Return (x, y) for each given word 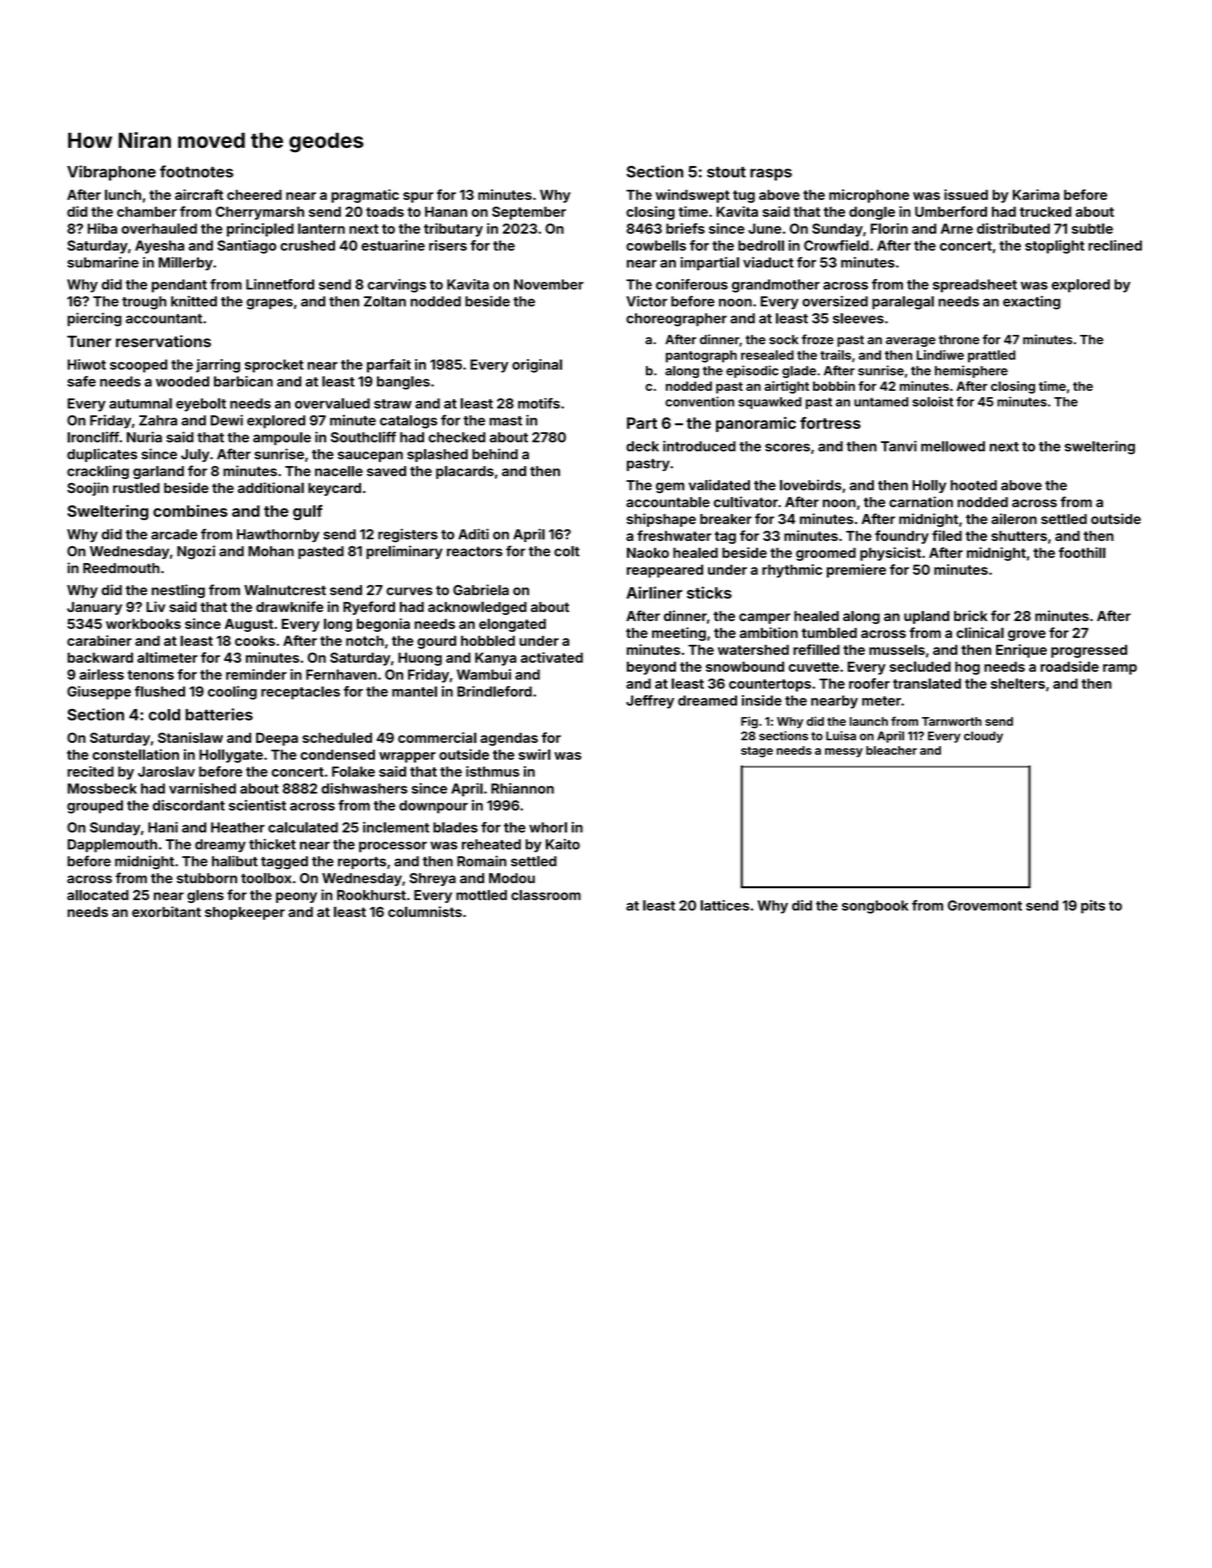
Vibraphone (111, 173)
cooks (255, 640)
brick (971, 615)
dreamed (707, 700)
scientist (257, 805)
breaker (726, 519)
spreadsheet (975, 286)
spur (418, 197)
